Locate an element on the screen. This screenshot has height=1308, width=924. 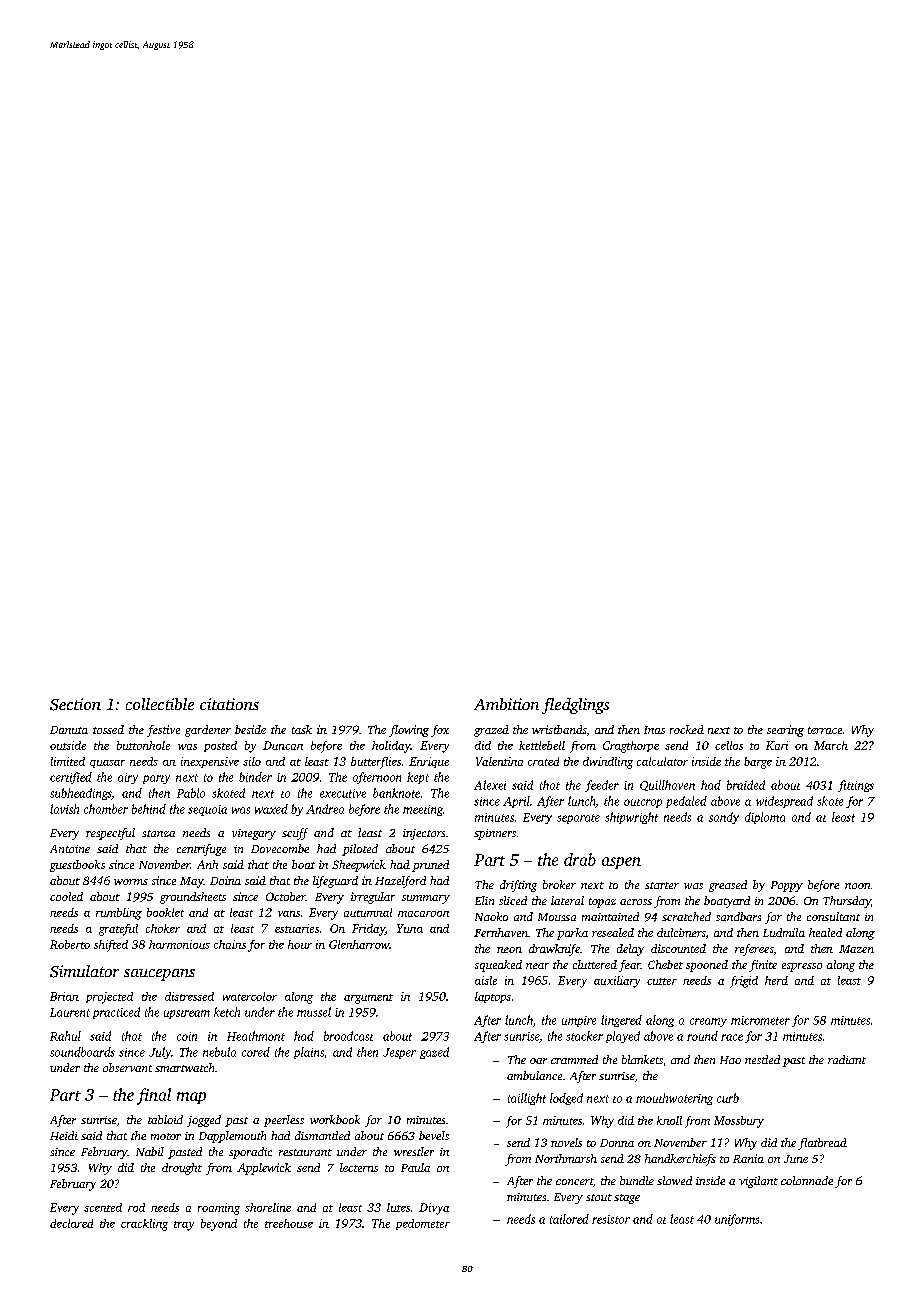
Paula is located at coordinates (415, 1167).
